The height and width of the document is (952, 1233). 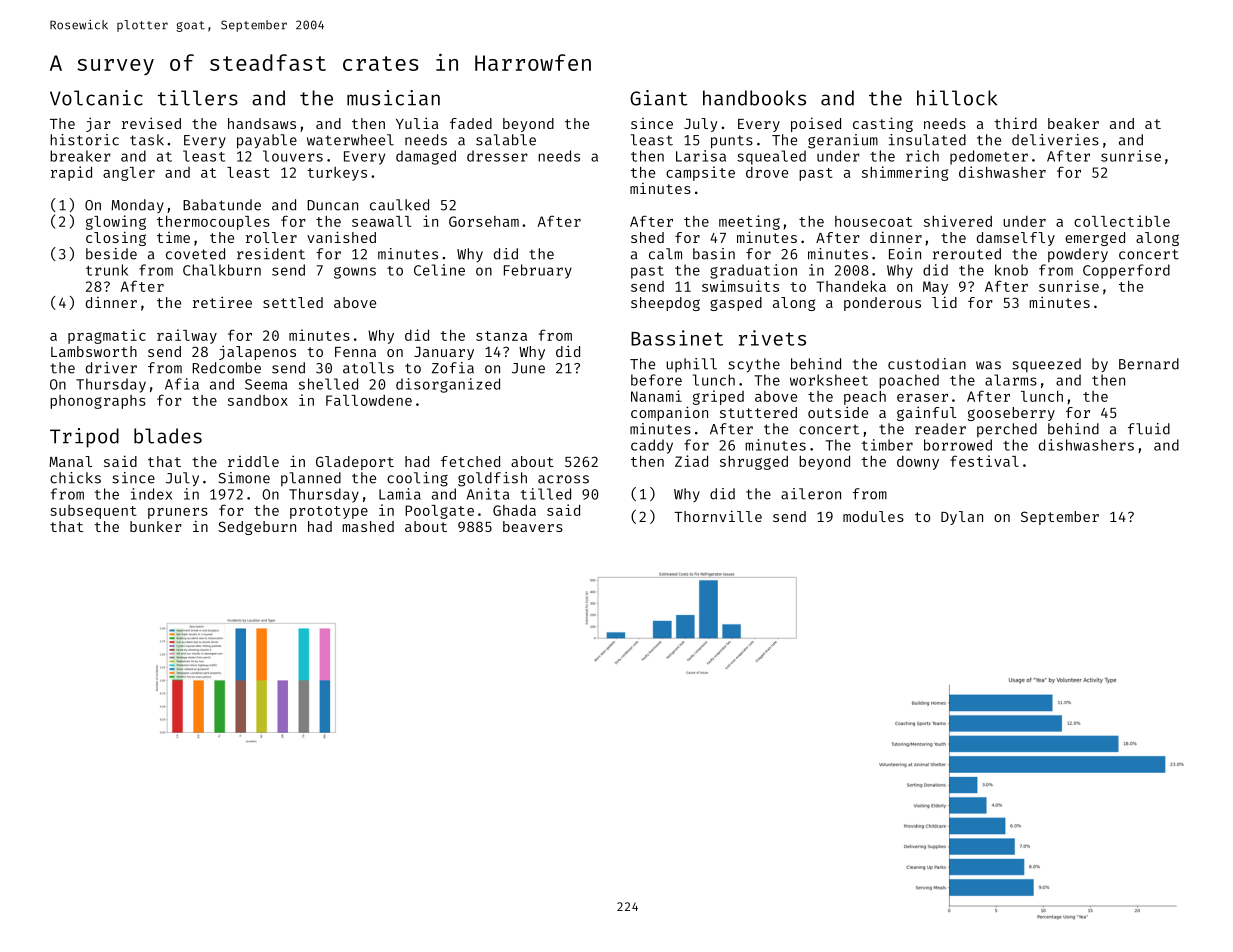 I want to click on hillock, so click(x=957, y=98).
